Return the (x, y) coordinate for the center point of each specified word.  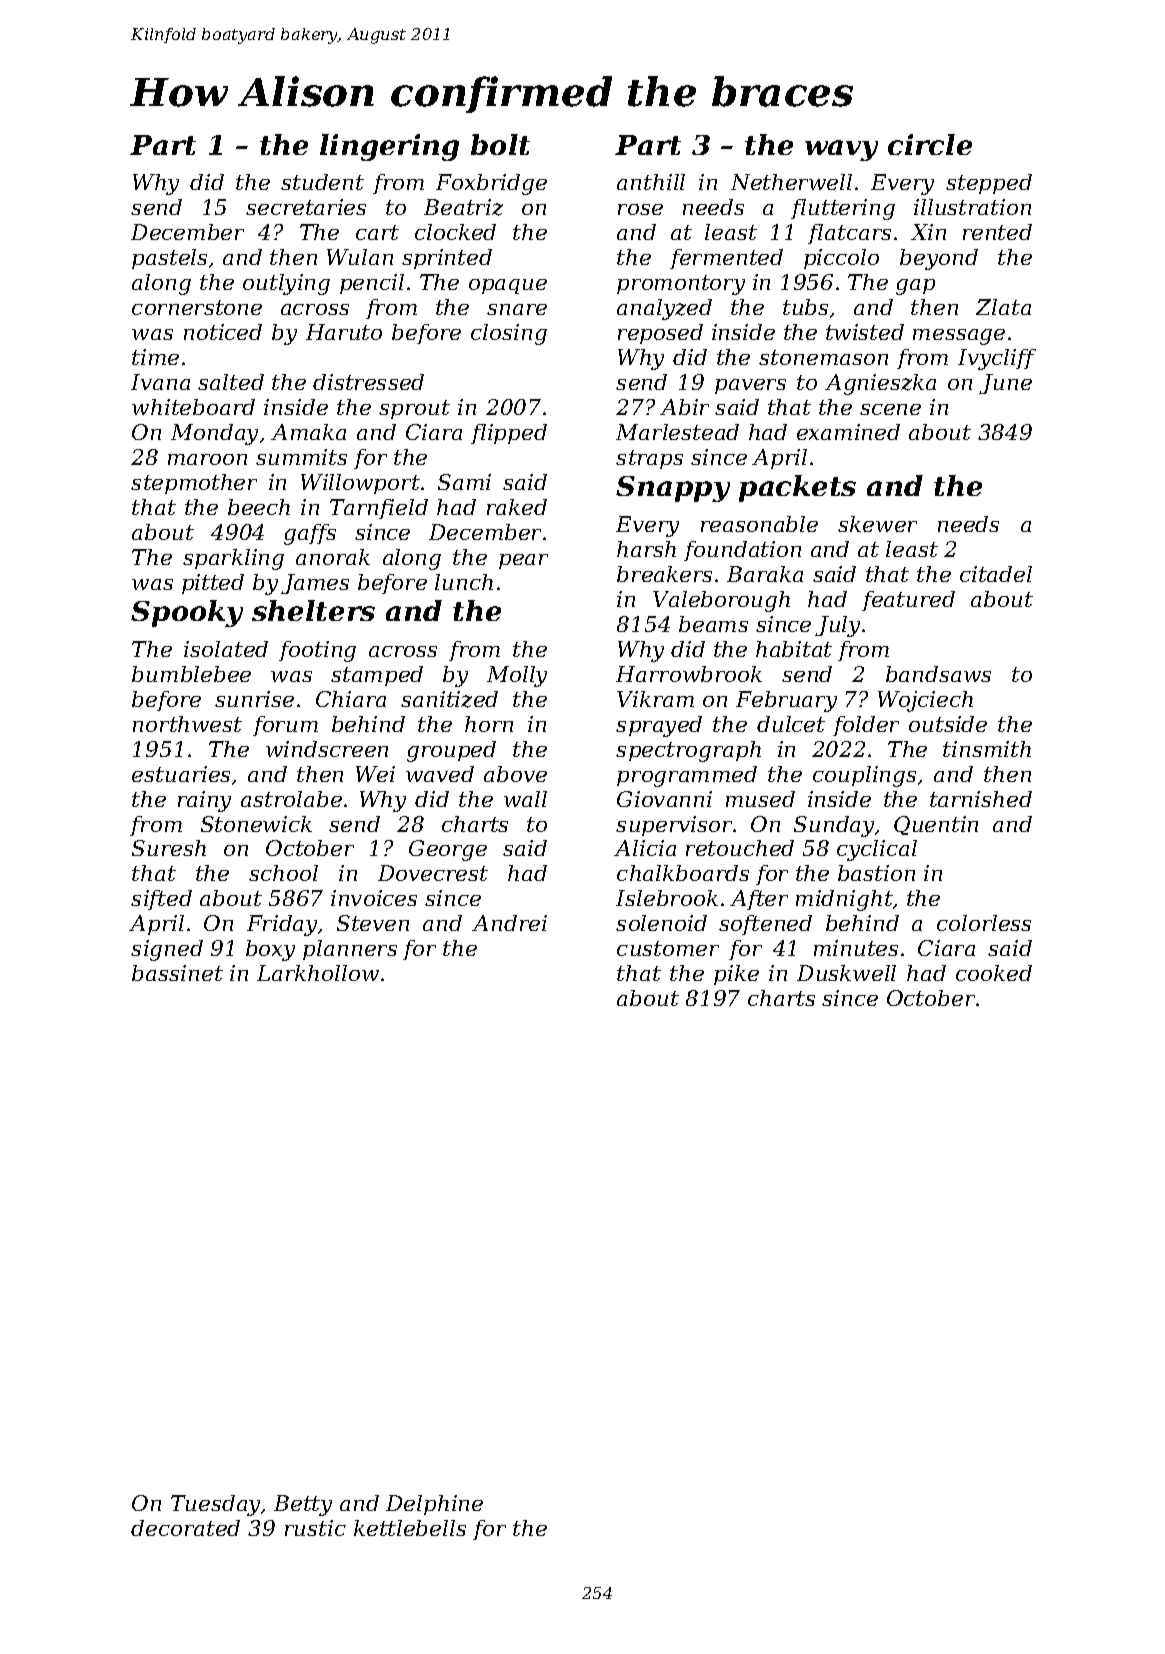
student (322, 182)
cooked (994, 973)
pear (523, 561)
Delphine (434, 1505)
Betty (303, 1505)
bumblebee (191, 674)
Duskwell (846, 973)
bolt (500, 144)
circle (930, 144)
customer (668, 948)
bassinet (177, 973)
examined (848, 432)
